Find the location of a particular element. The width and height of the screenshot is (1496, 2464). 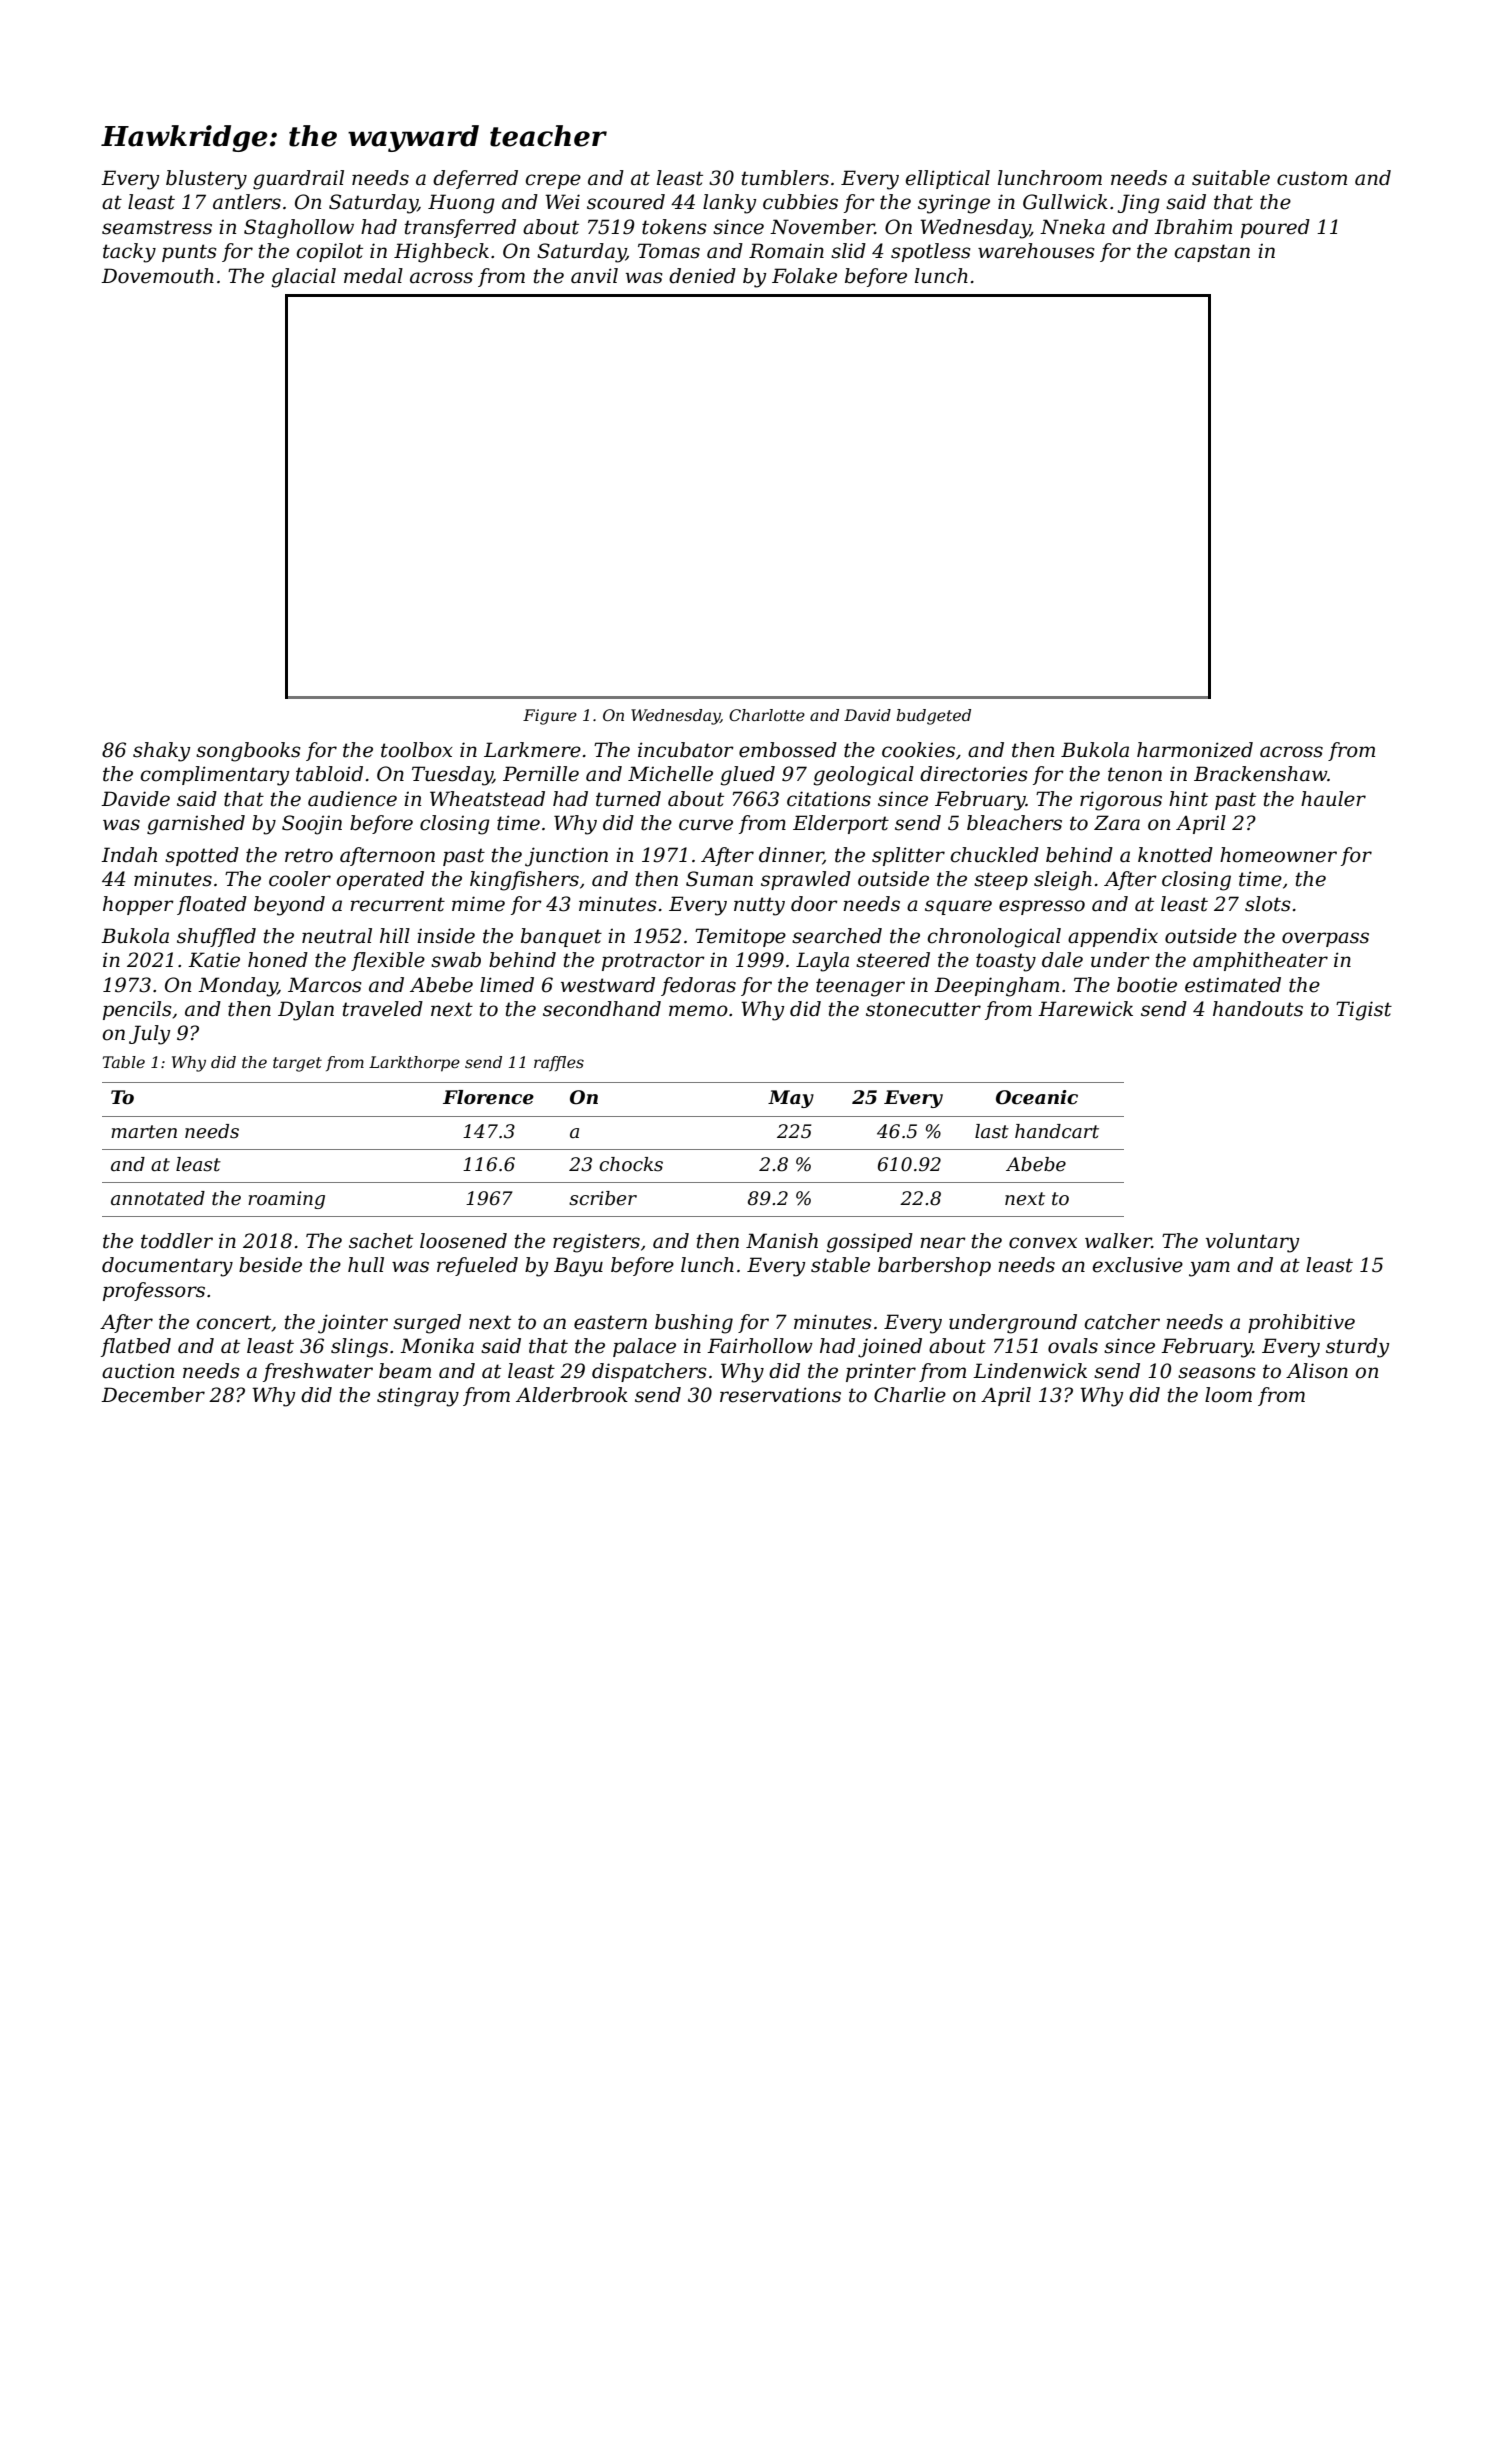

handcart is located at coordinates (1057, 1131).
